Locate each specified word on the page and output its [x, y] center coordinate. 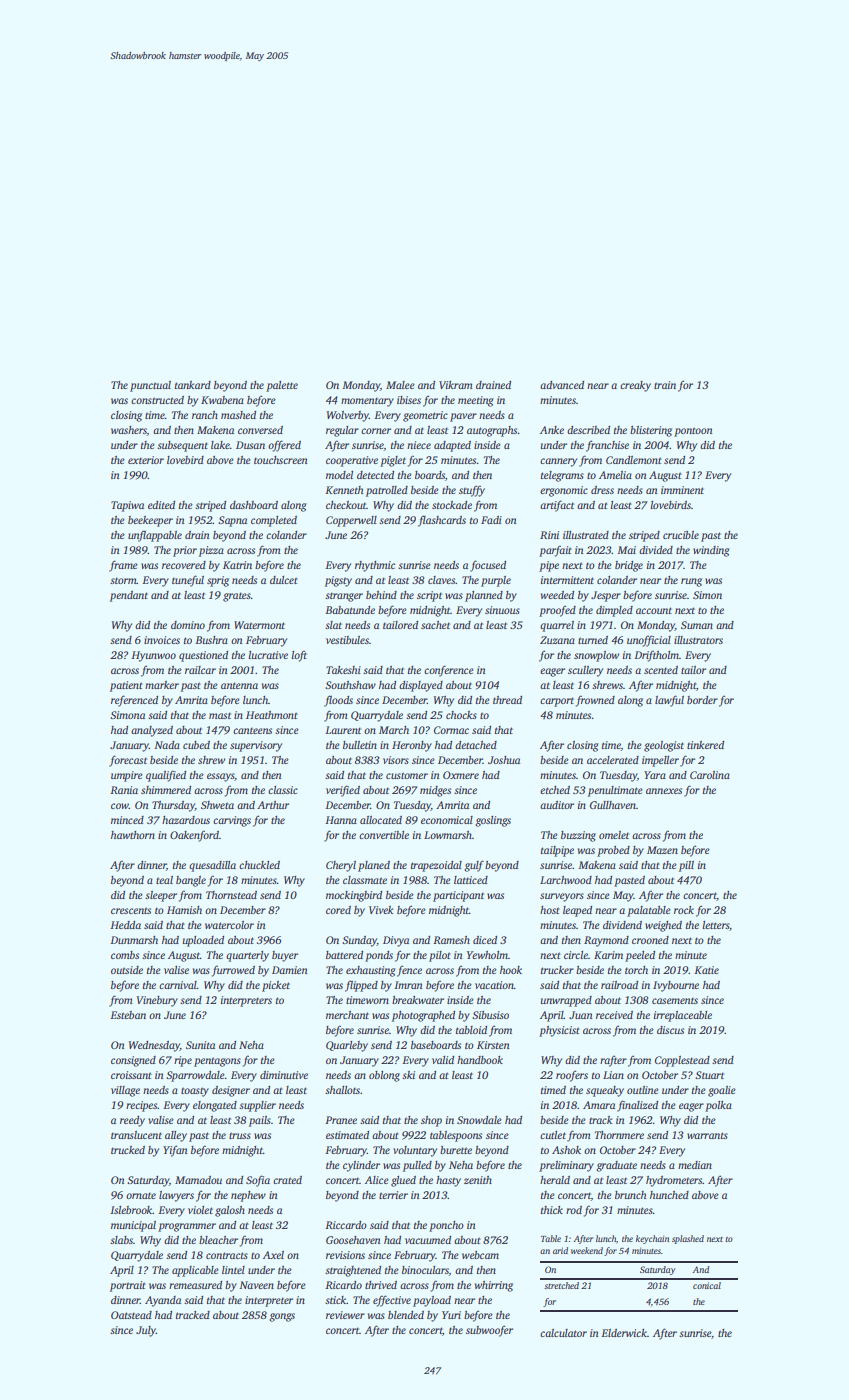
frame [123, 566]
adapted [452, 446]
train [665, 385]
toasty [195, 1092]
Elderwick [624, 1333]
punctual [150, 386]
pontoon [693, 432]
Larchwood [566, 880]
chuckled [259, 865]
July [146, 1331]
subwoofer [489, 1331]
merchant [347, 1015]
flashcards [442, 521]
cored [338, 910]
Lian [613, 1075]
